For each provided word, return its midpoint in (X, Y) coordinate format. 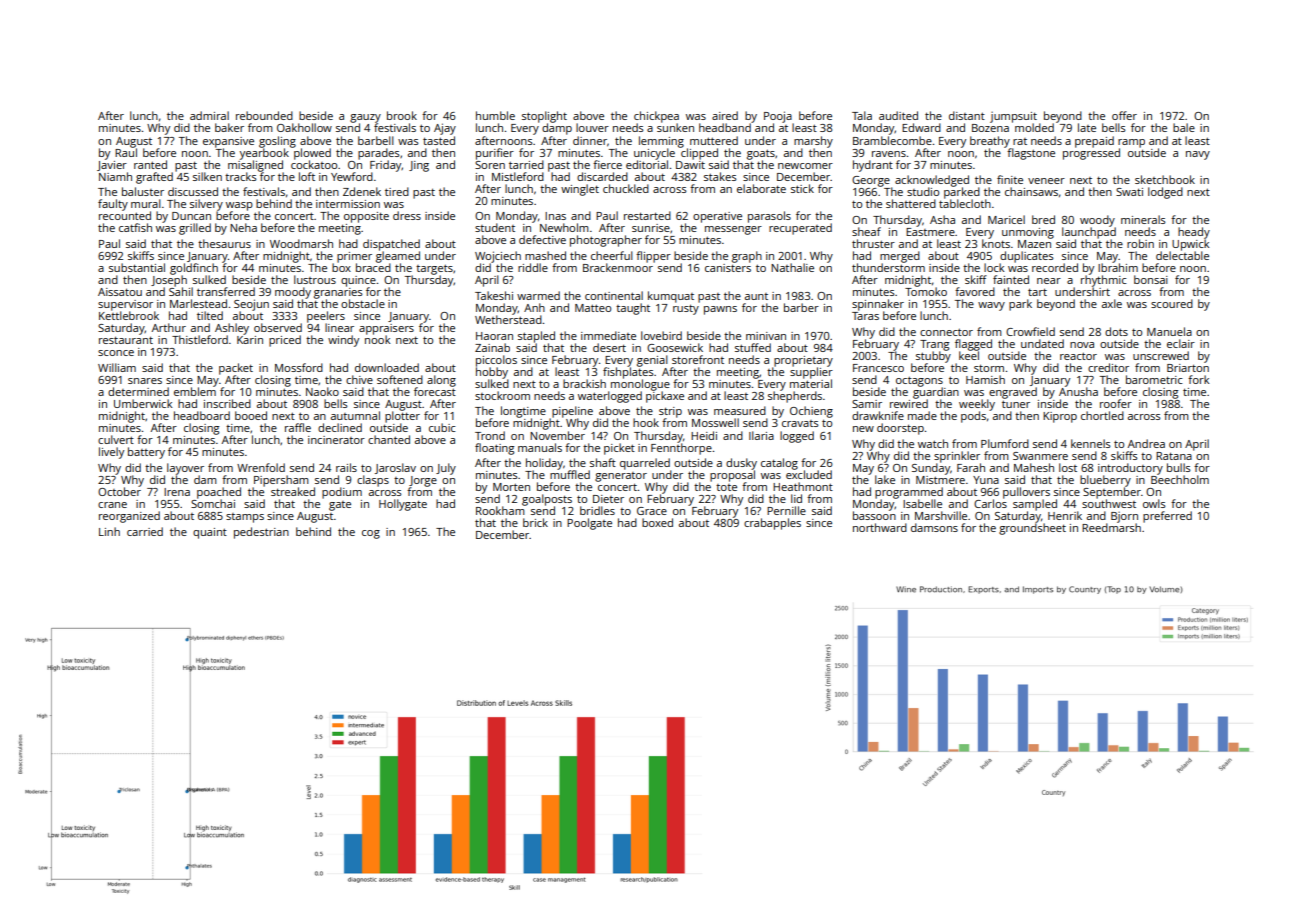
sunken (675, 128)
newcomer (805, 166)
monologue (640, 385)
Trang (934, 345)
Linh (109, 531)
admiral (209, 115)
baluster (143, 191)
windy (343, 341)
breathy (990, 142)
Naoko (322, 391)
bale (1184, 127)
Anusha (1078, 391)
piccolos (496, 361)
